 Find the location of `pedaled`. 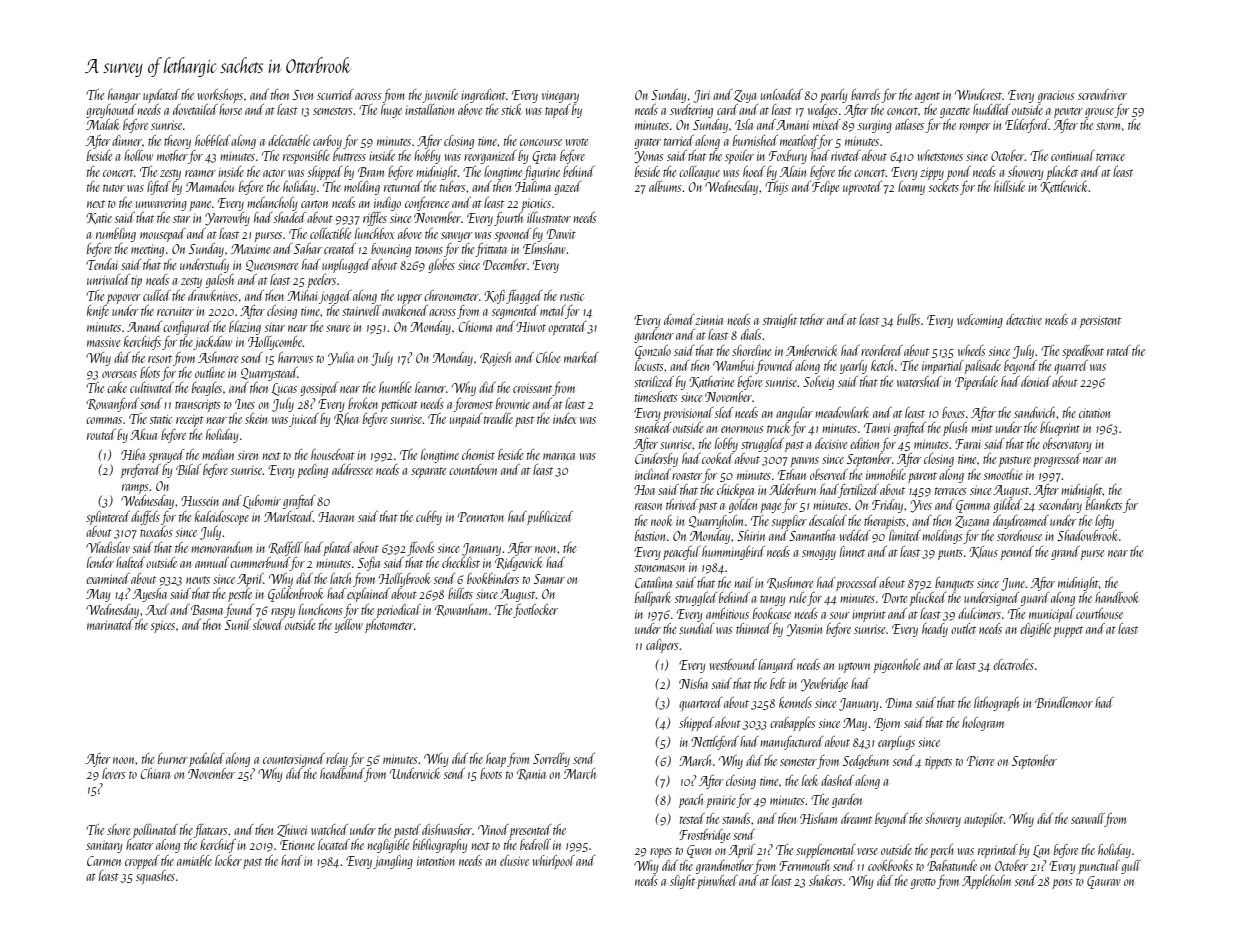

pedaled is located at coordinates (206, 760).
